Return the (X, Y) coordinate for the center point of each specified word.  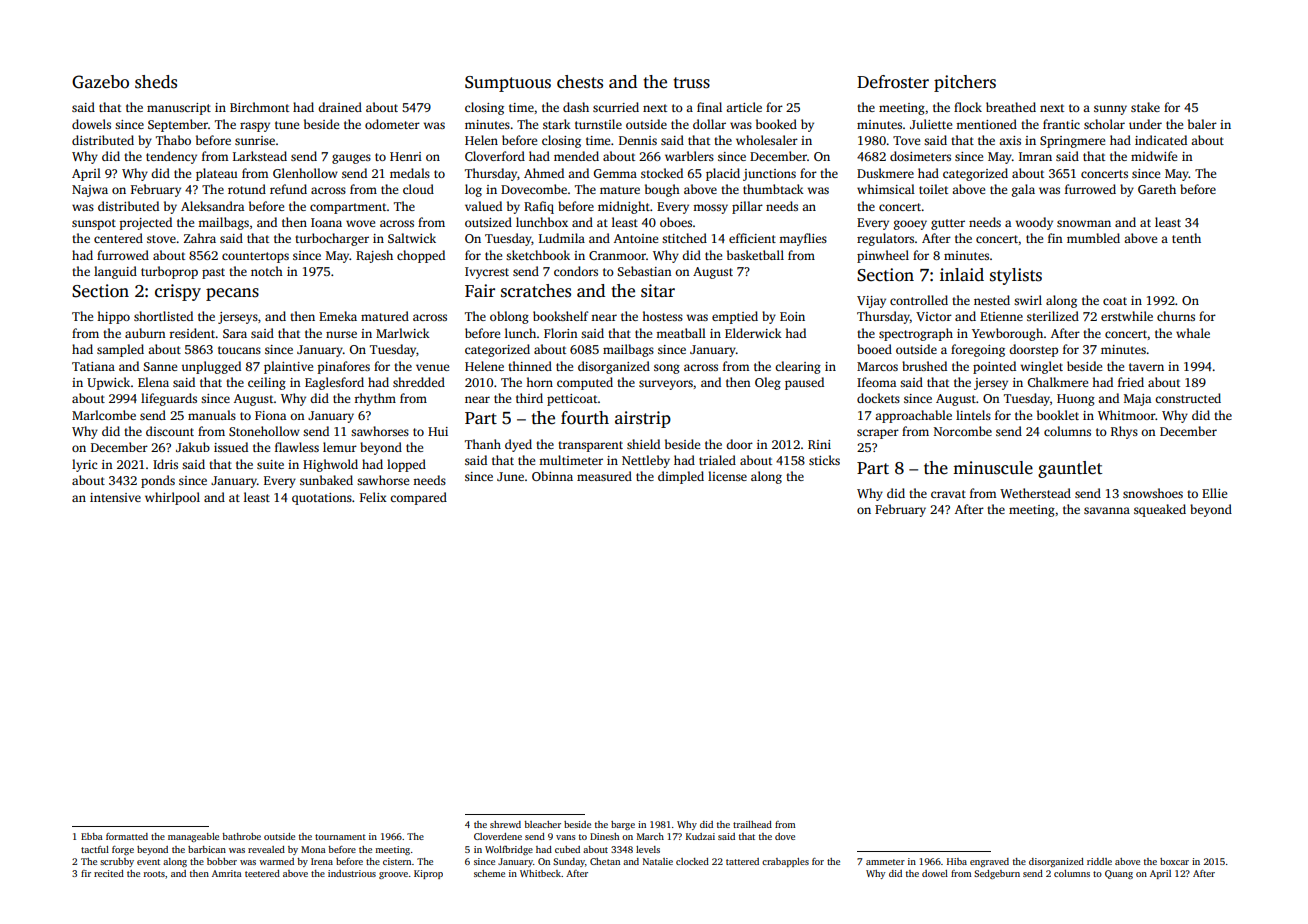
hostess (662, 316)
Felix (373, 497)
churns (1176, 316)
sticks (824, 460)
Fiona (270, 415)
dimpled (681, 477)
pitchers (965, 83)
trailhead (752, 824)
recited (109, 873)
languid (115, 272)
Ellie (1214, 493)
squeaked (1160, 510)
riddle (1099, 861)
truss (691, 83)
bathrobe (241, 836)
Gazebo (100, 82)
